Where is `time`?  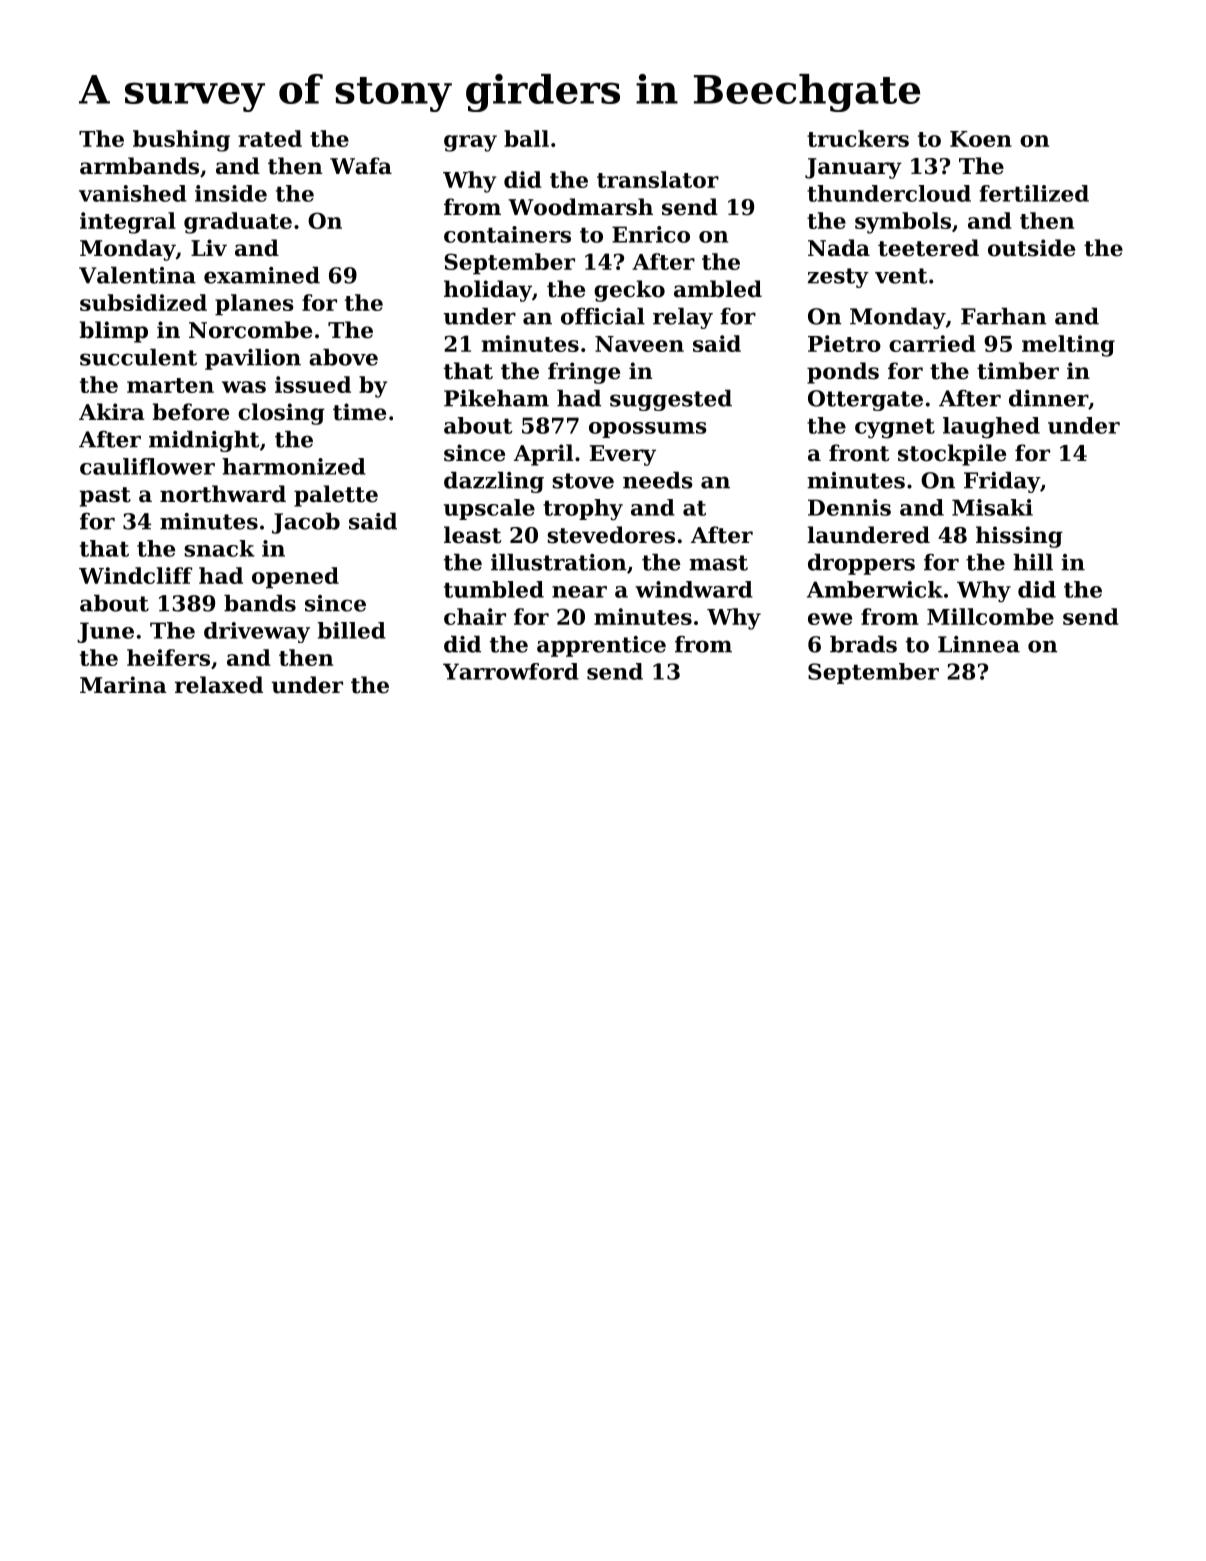
time is located at coordinates (359, 412).
